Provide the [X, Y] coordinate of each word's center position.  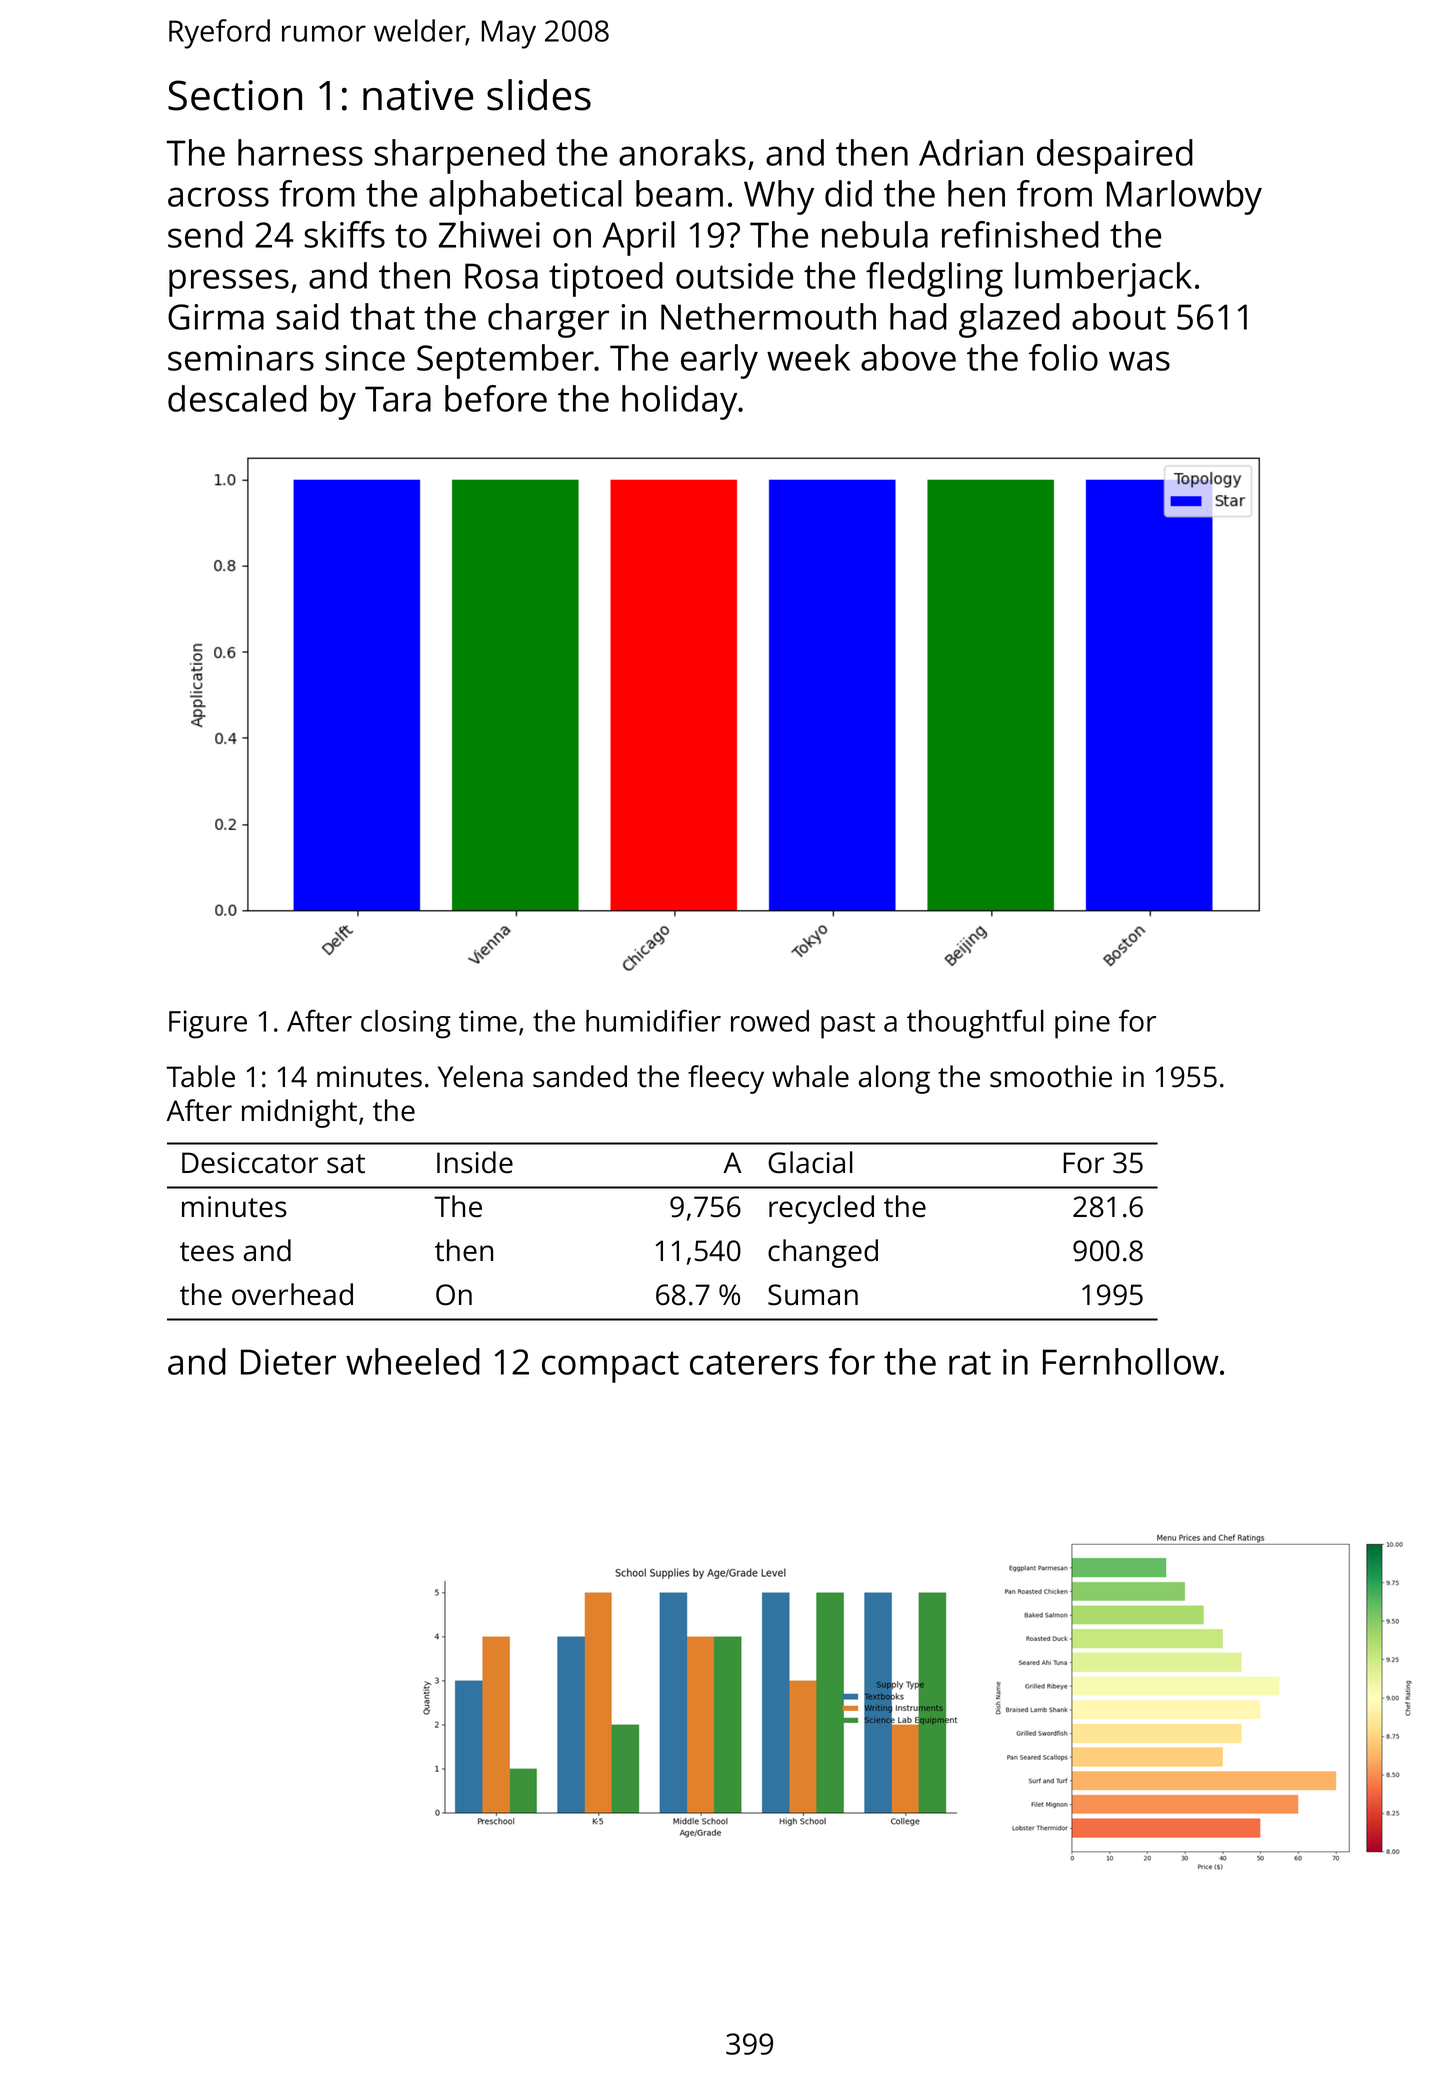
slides [539, 95]
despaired [1115, 156]
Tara [398, 399]
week [808, 357]
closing [406, 1024]
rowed [770, 1021]
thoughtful [975, 1024]
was [1139, 361]
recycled [821, 1209]
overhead [292, 1294]
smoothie [1051, 1076]
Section [235, 95]
